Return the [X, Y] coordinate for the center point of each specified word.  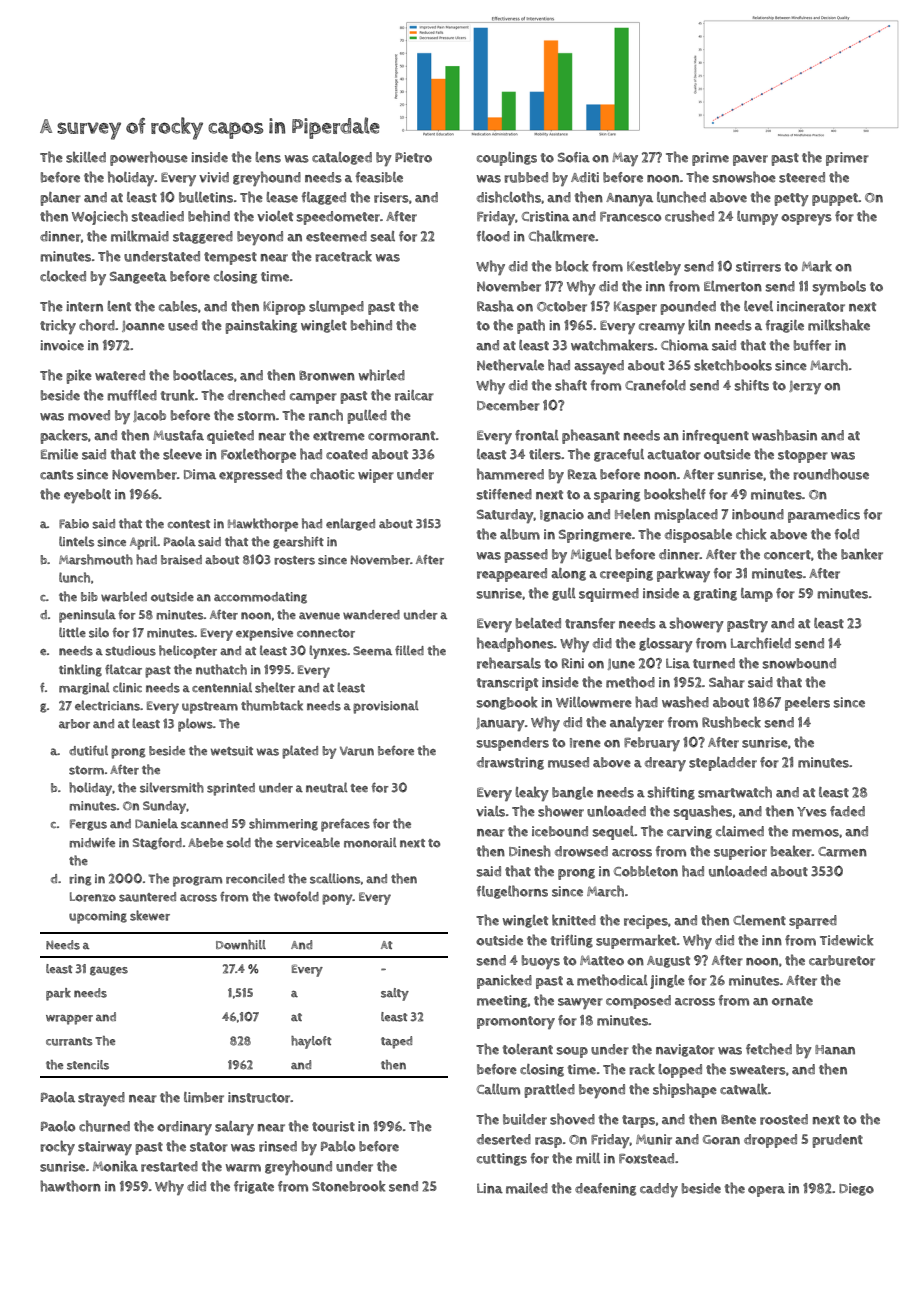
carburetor [842, 960]
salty [395, 994]
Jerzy [805, 387]
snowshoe [744, 177]
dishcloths [509, 197]
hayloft [311, 1042]
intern [84, 306]
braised [181, 560]
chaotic [332, 474]
